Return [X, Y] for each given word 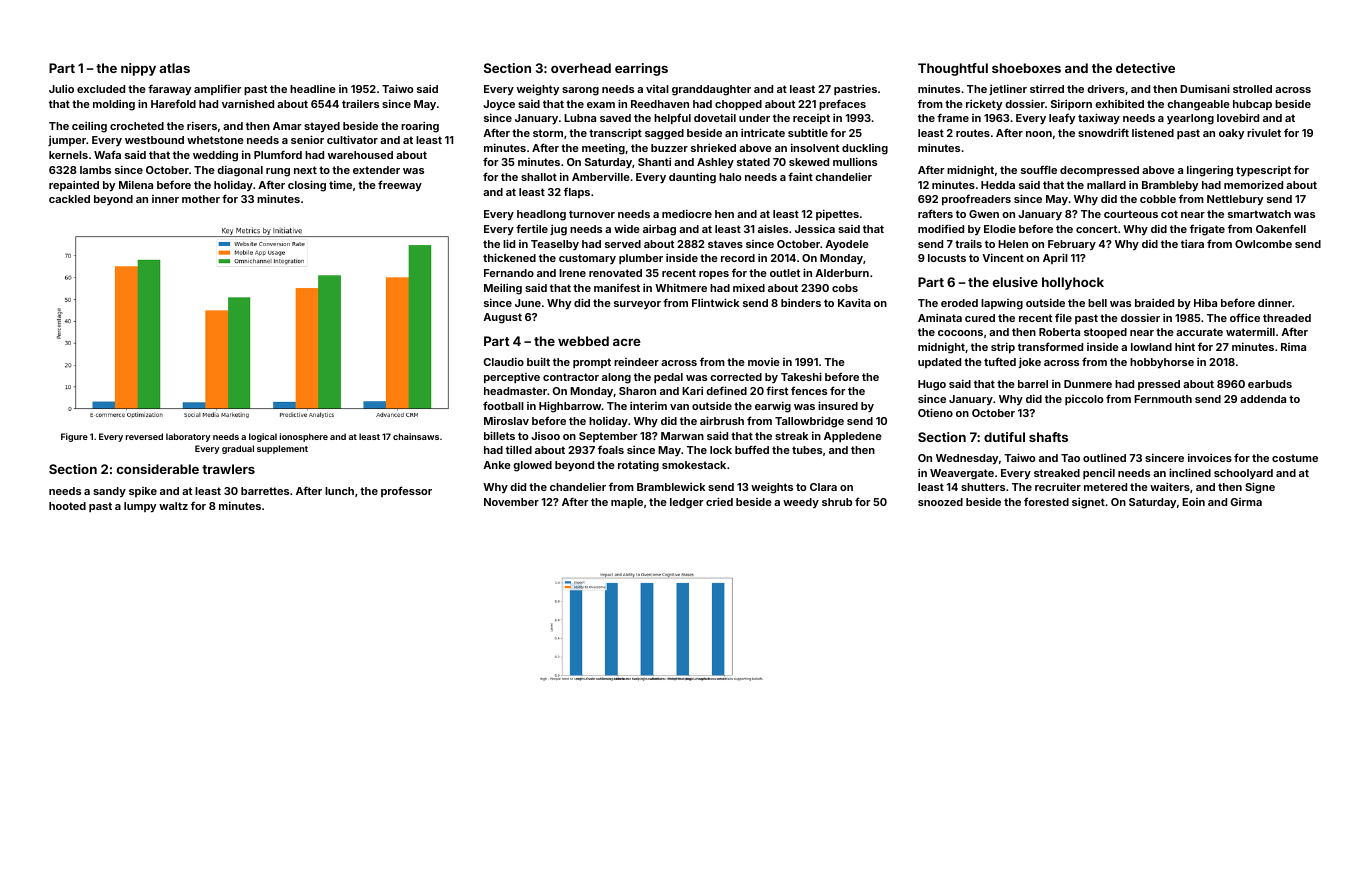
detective [1145, 68]
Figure [74, 437]
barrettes [265, 491]
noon [1039, 134]
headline [313, 89]
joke [1029, 362]
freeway [400, 185]
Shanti [654, 161]
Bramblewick [671, 486]
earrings [641, 69]
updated [939, 363]
